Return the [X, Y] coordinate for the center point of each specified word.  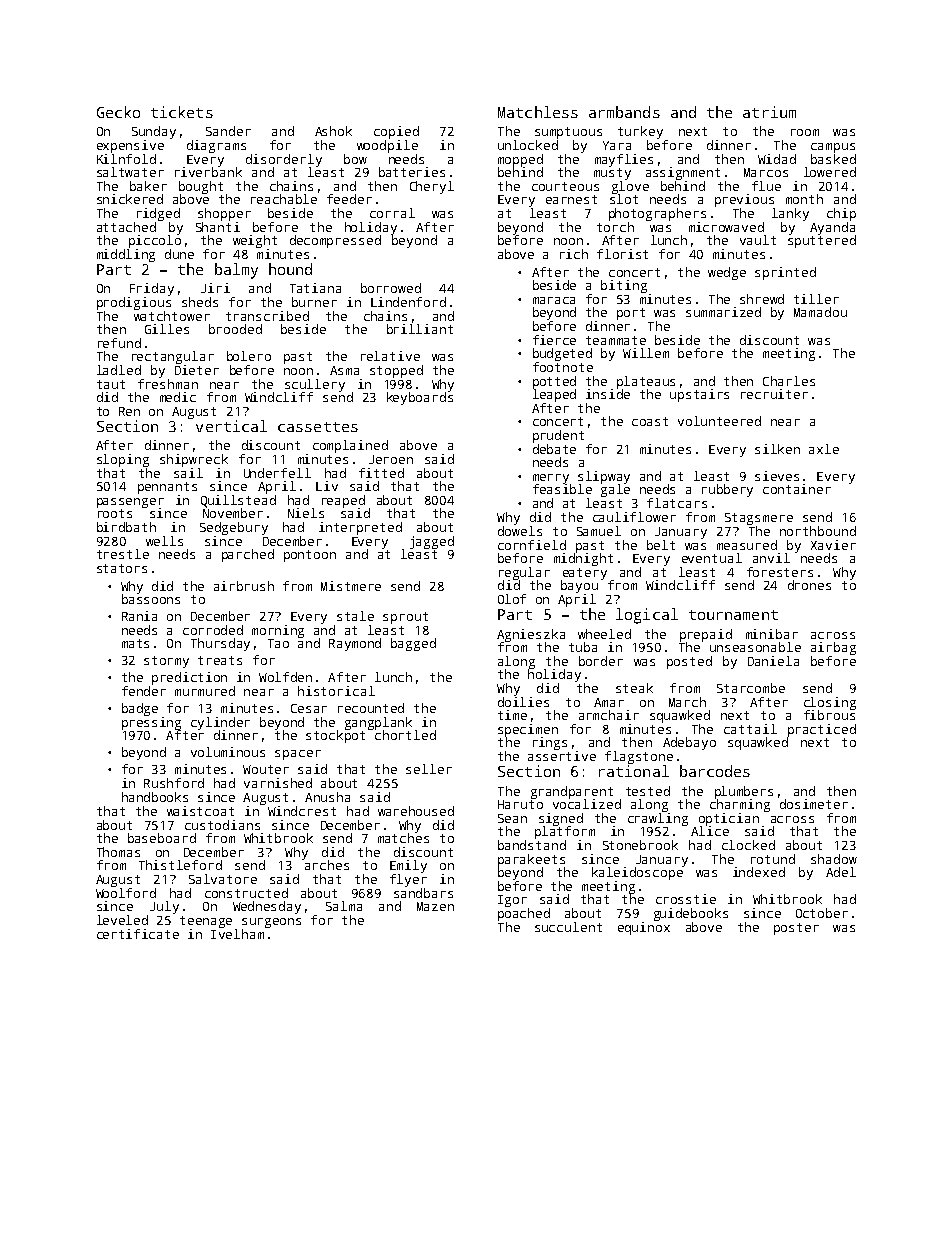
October [822, 913]
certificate [138, 934]
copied [396, 132]
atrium [769, 112]
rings [550, 743]
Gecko [118, 112]
